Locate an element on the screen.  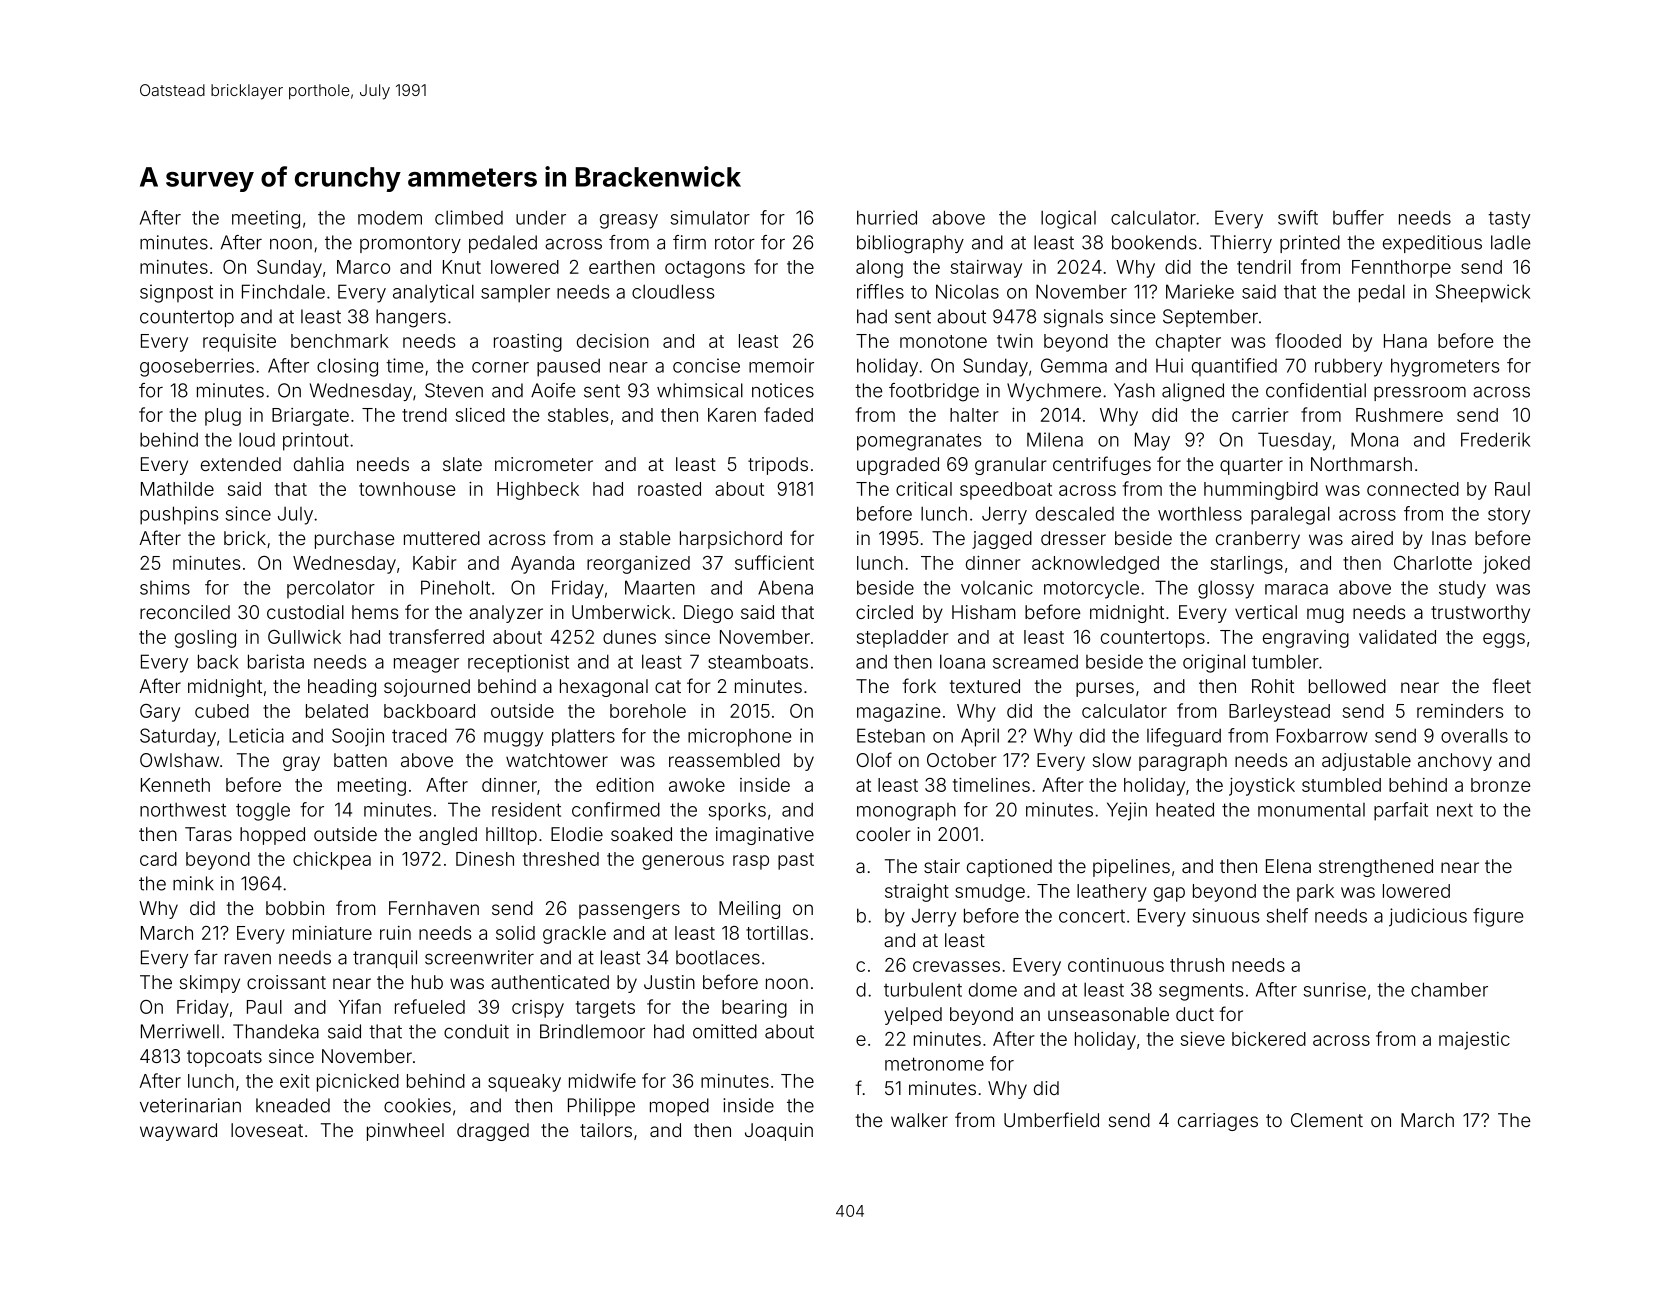
hurried is located at coordinates (887, 217).
